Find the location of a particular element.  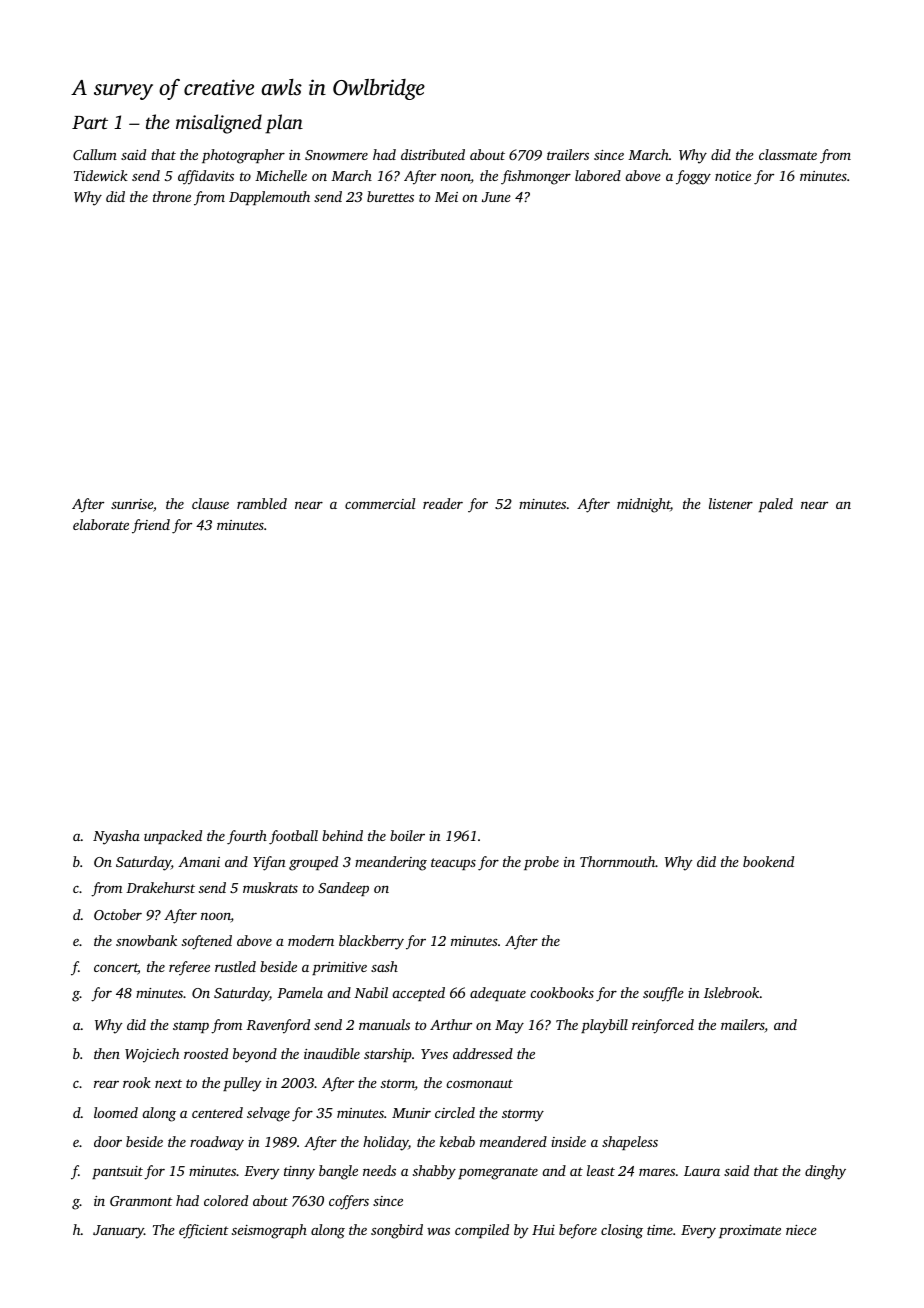

paled is located at coordinates (776, 505).
